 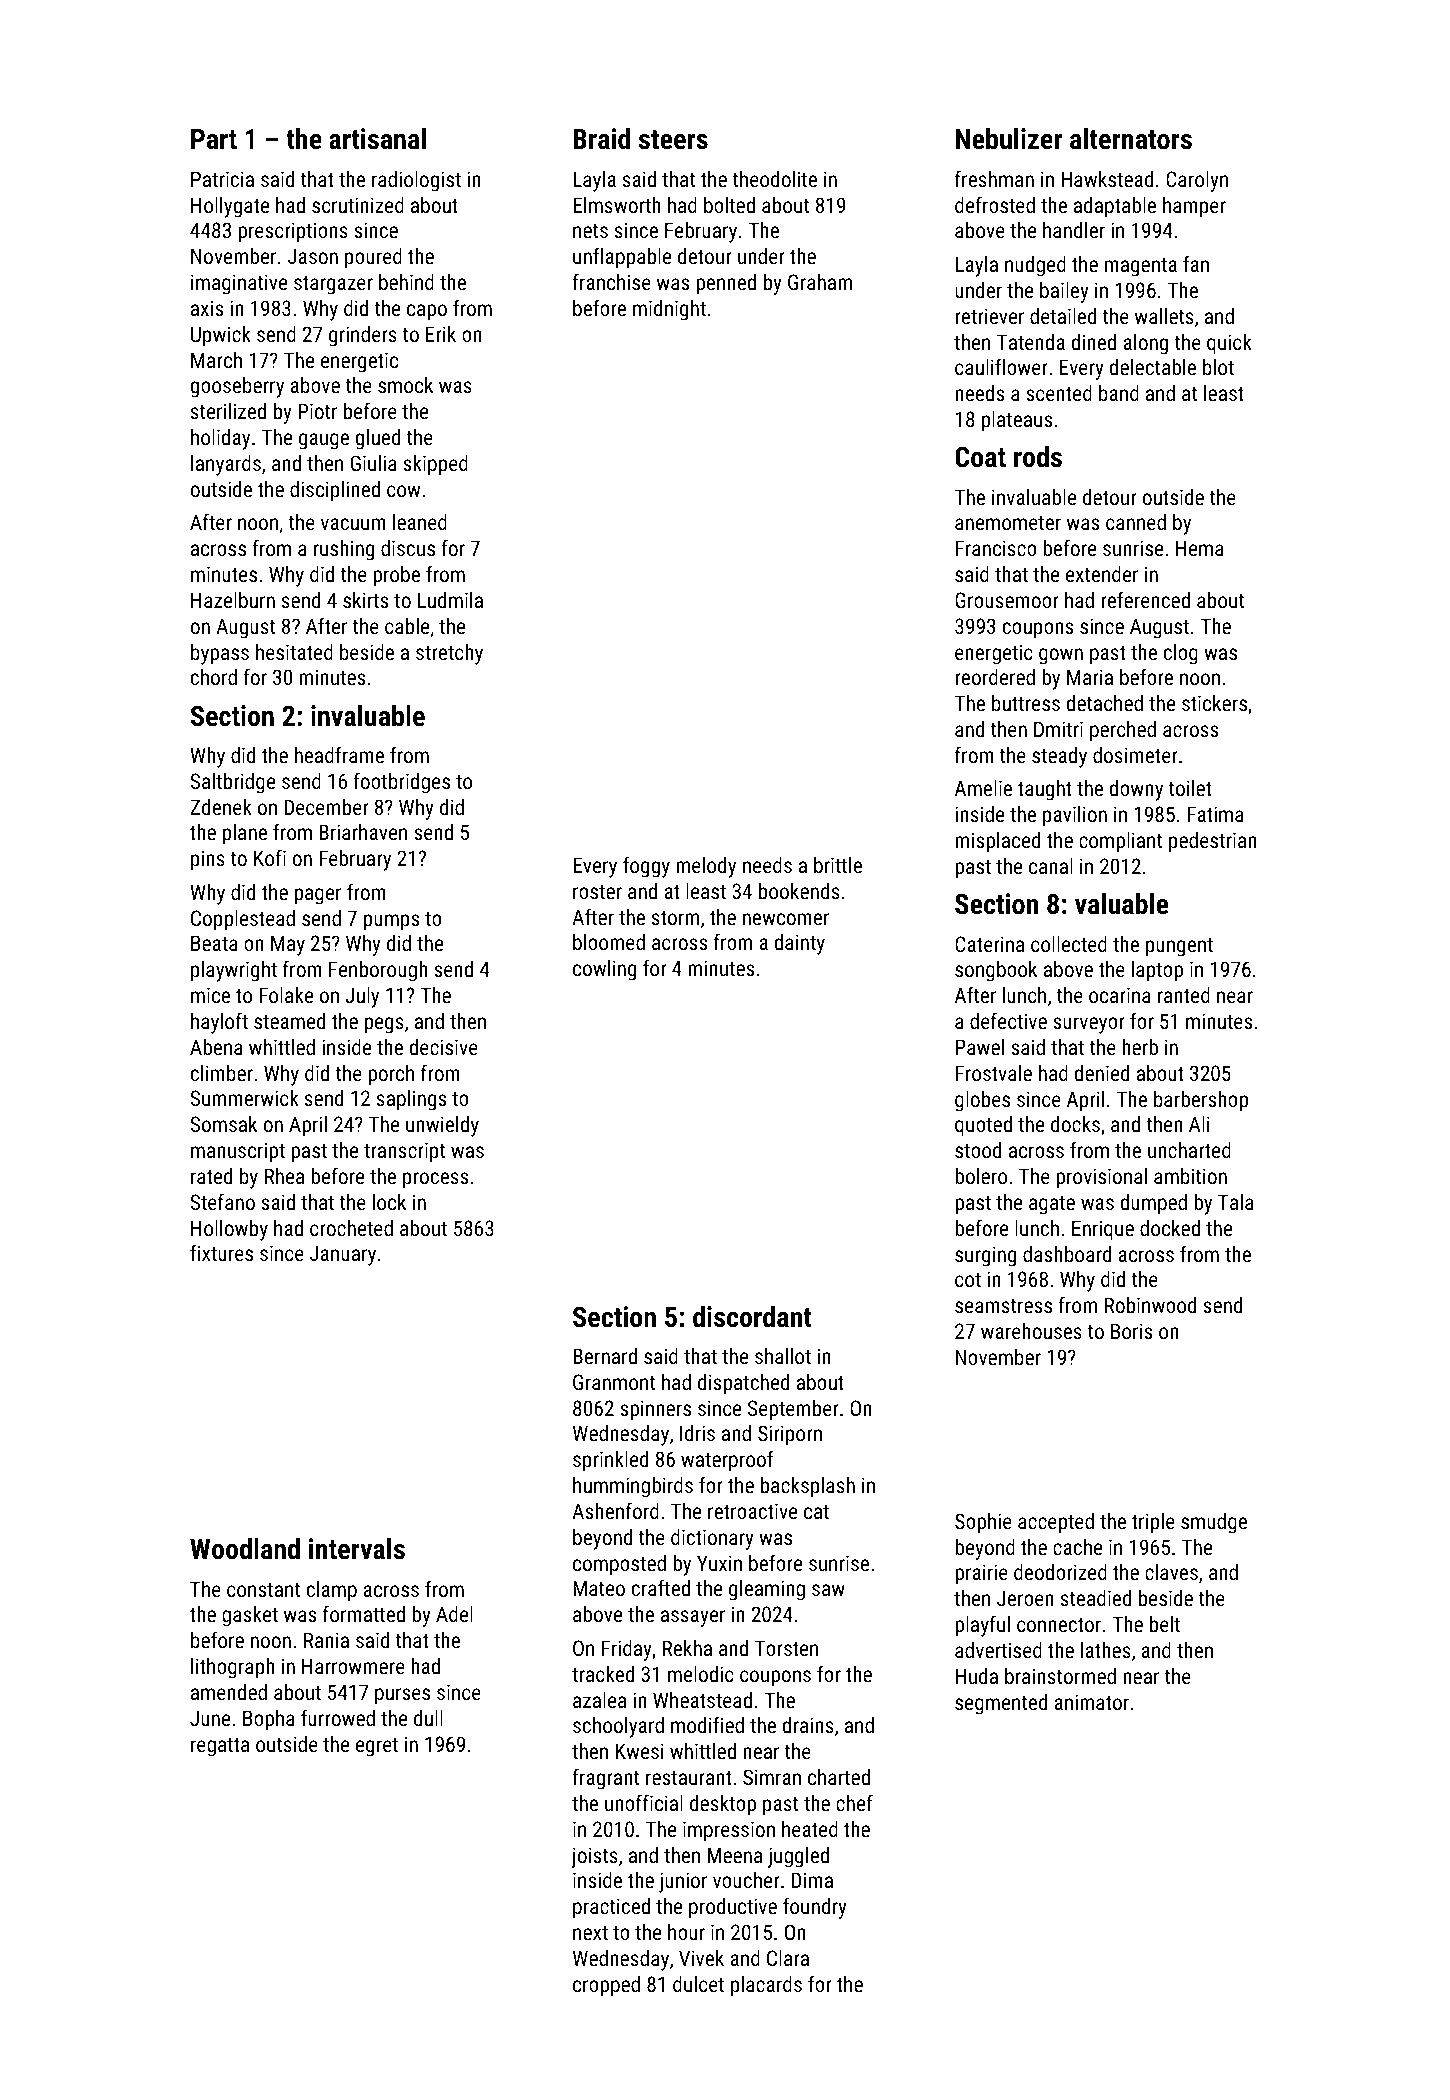 What do you see at coordinates (1200, 548) in the screenshot?
I see `Hema` at bounding box center [1200, 548].
